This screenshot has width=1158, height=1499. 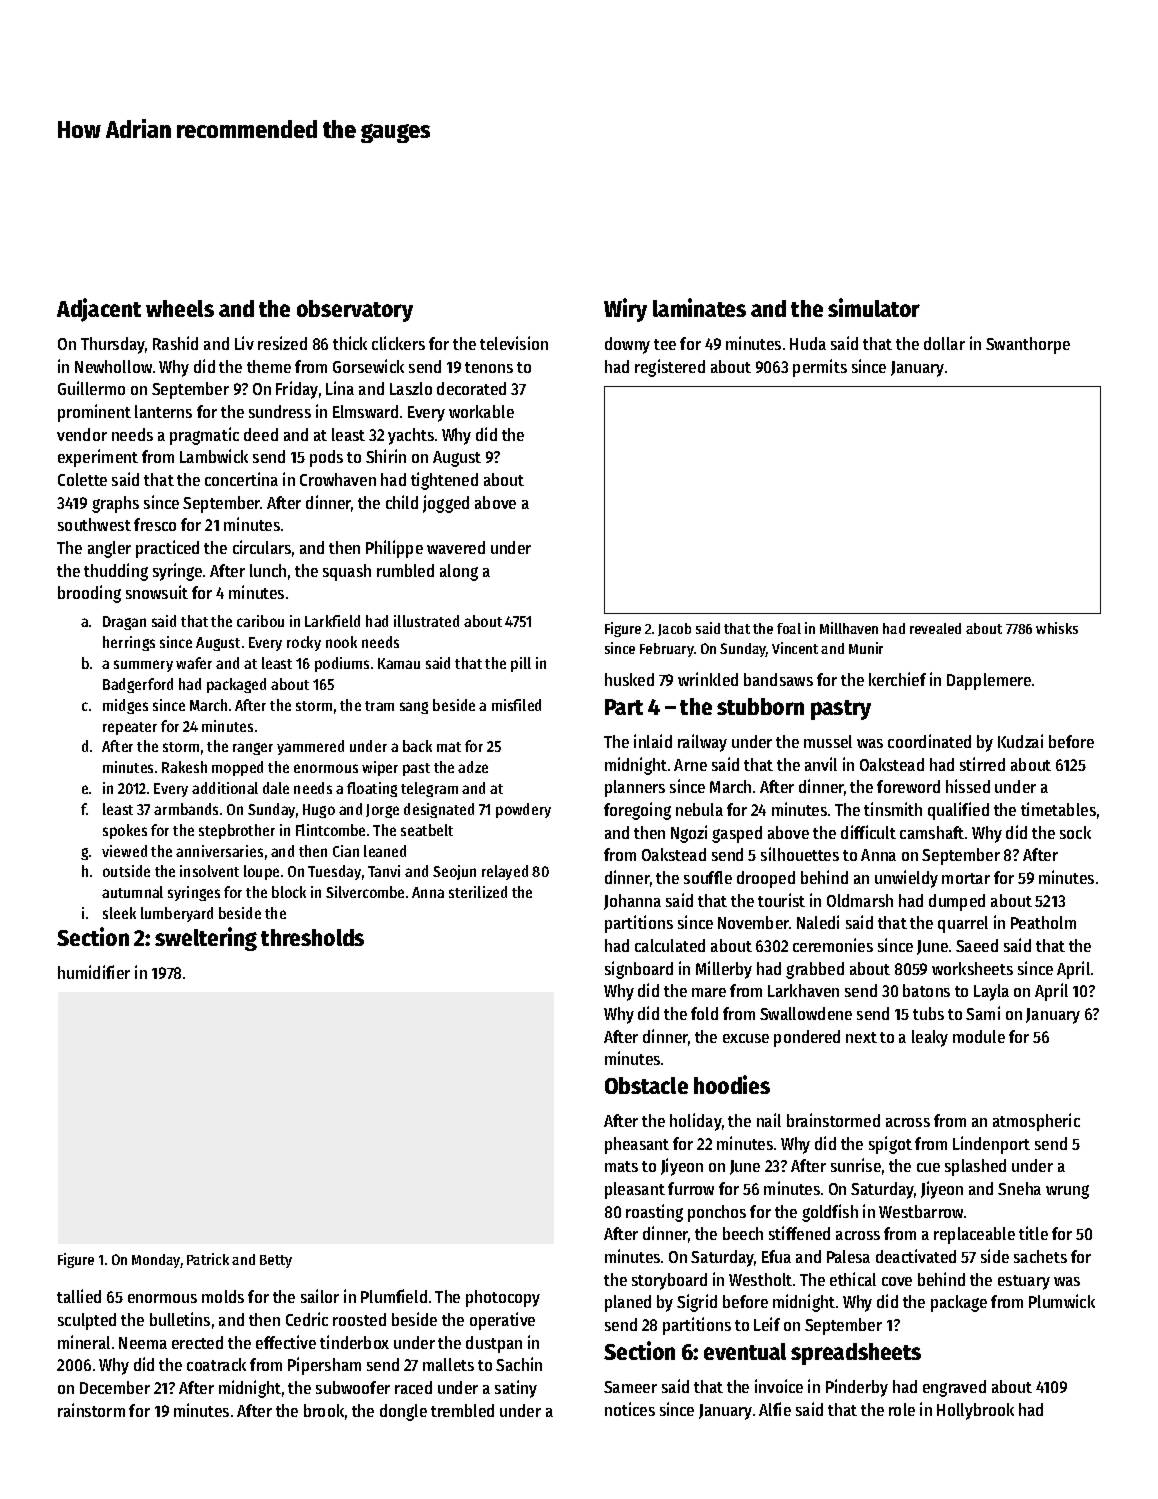 What do you see at coordinates (890, 1145) in the screenshot?
I see `spigot` at bounding box center [890, 1145].
